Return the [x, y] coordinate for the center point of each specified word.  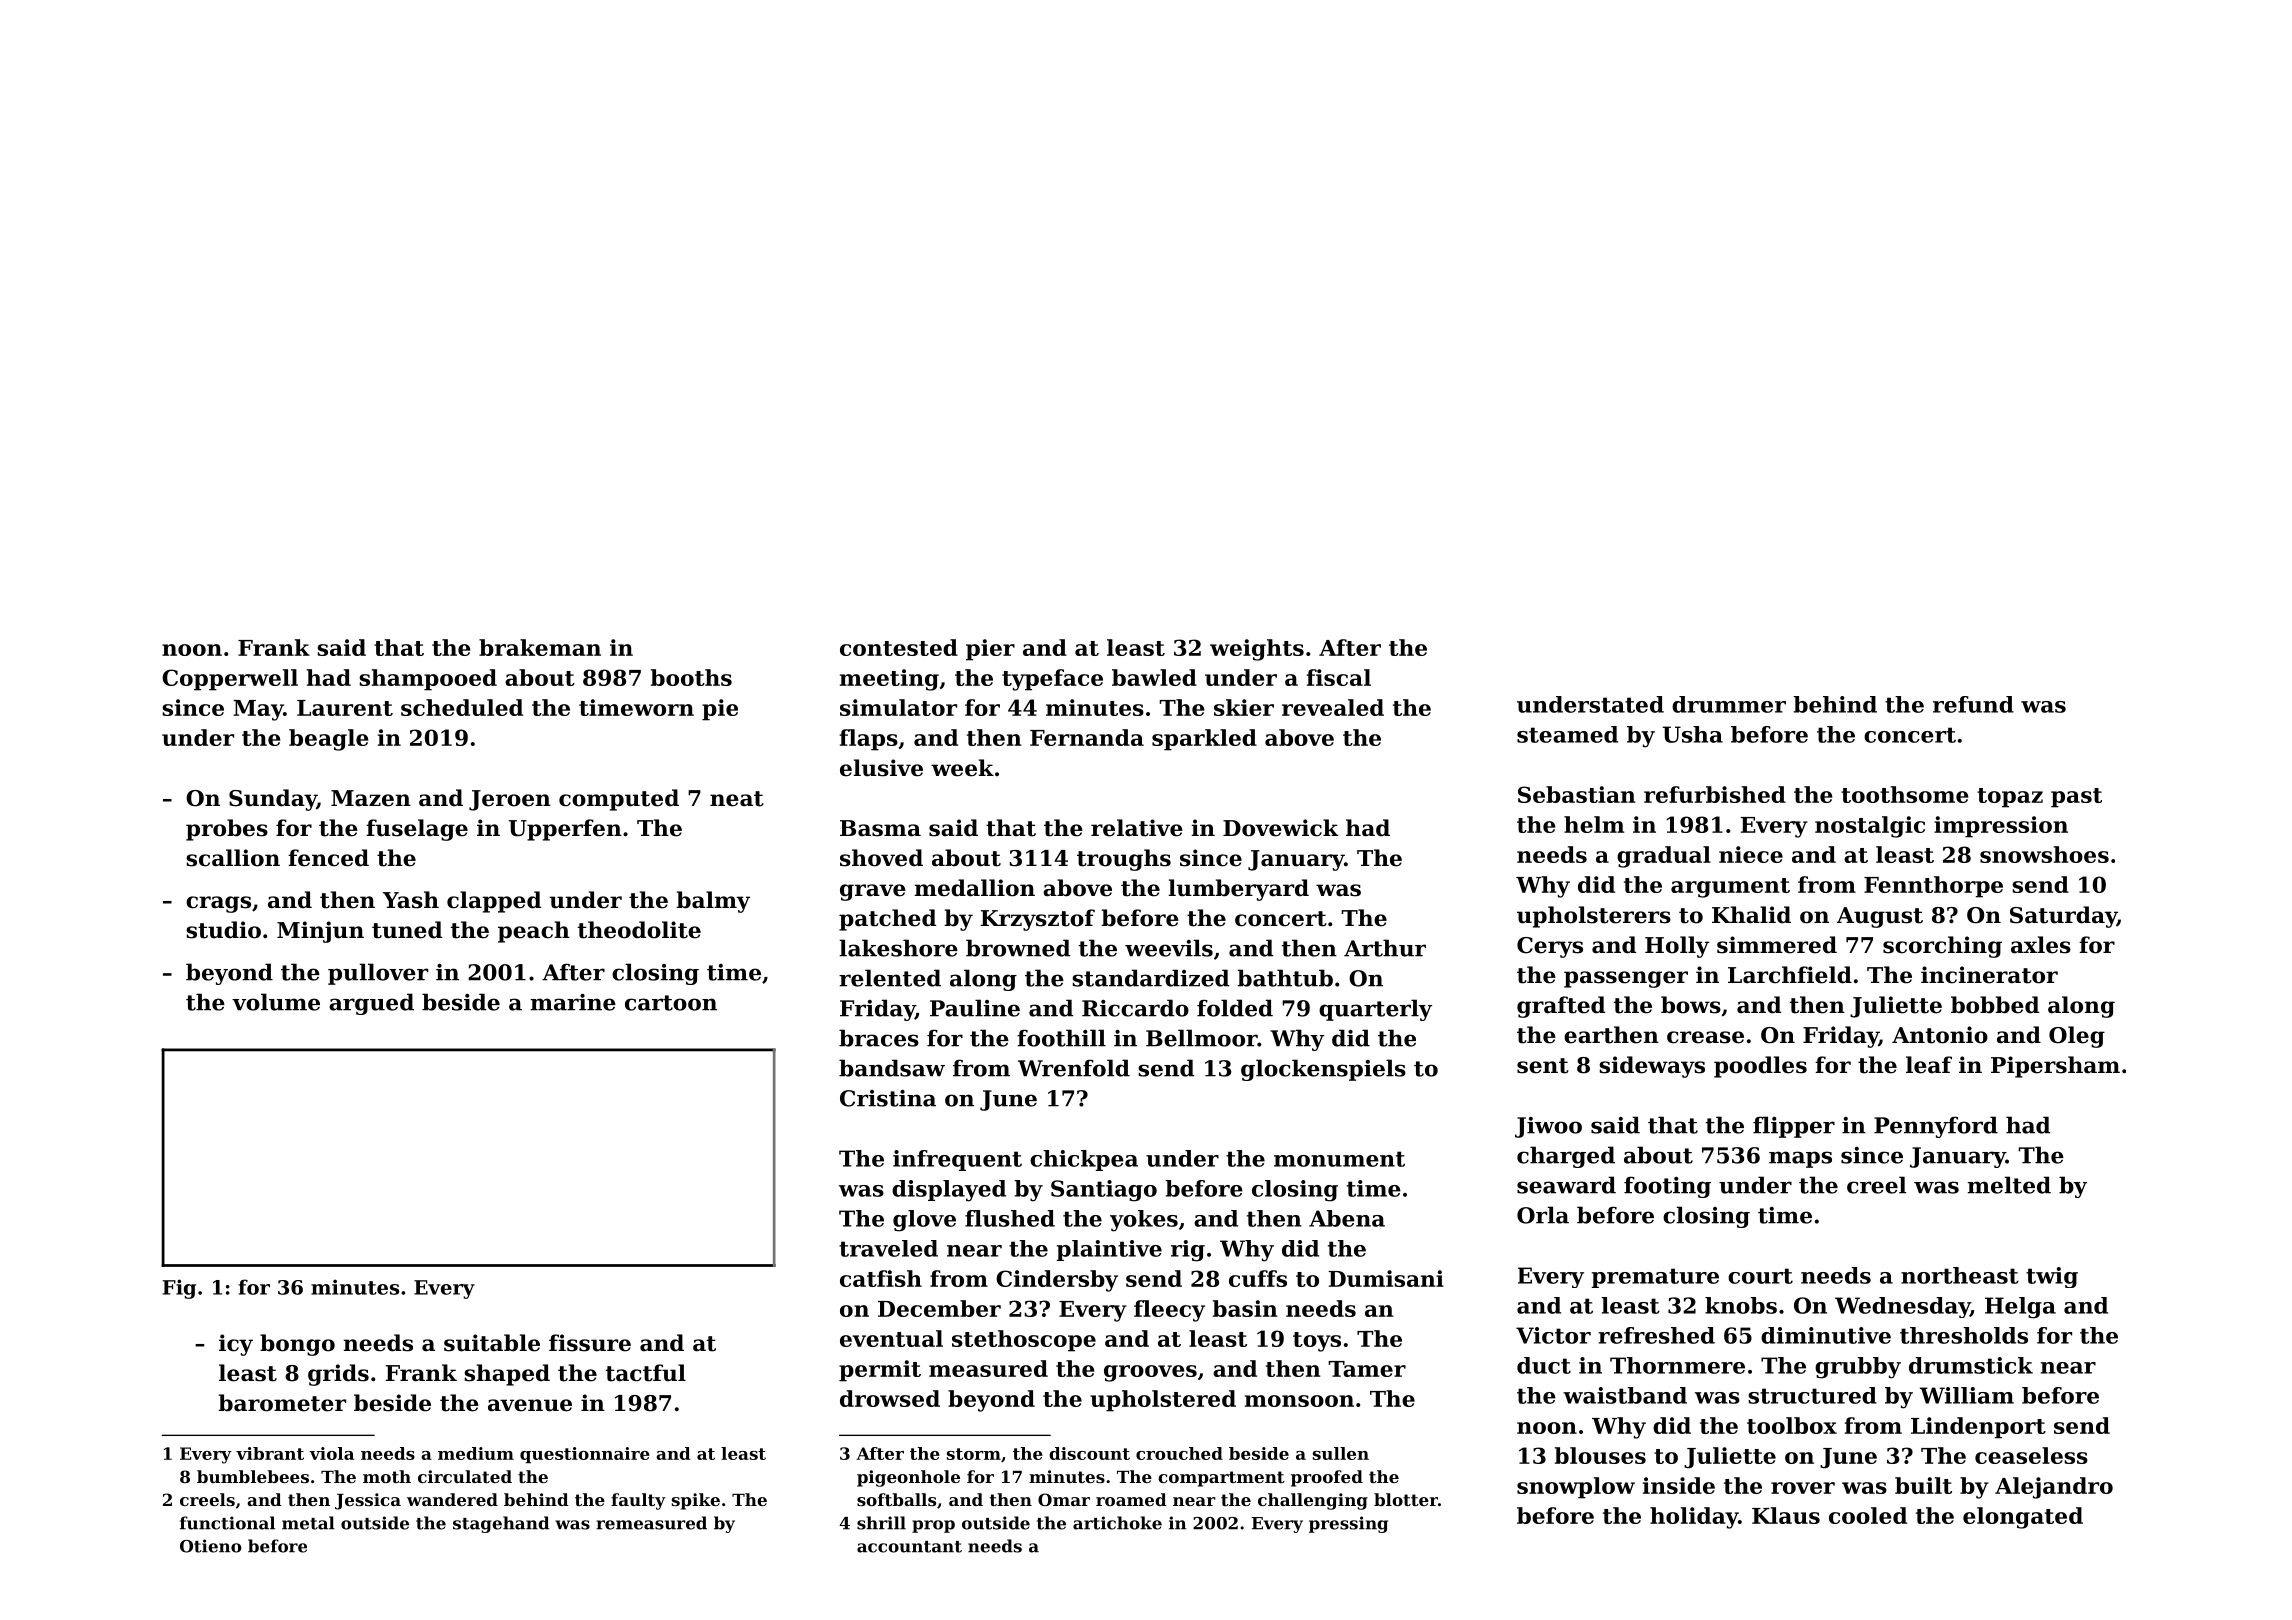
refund [1973, 704]
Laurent [345, 708]
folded [1235, 1008]
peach [534, 932]
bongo [297, 1345]
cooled [1868, 1515]
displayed [949, 1191]
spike [696, 1501]
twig [2052, 1277]
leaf [1929, 1065]
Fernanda [1087, 737]
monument [1339, 1159]
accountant [909, 1547]
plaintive [1109, 1250]
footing [1667, 1187]
